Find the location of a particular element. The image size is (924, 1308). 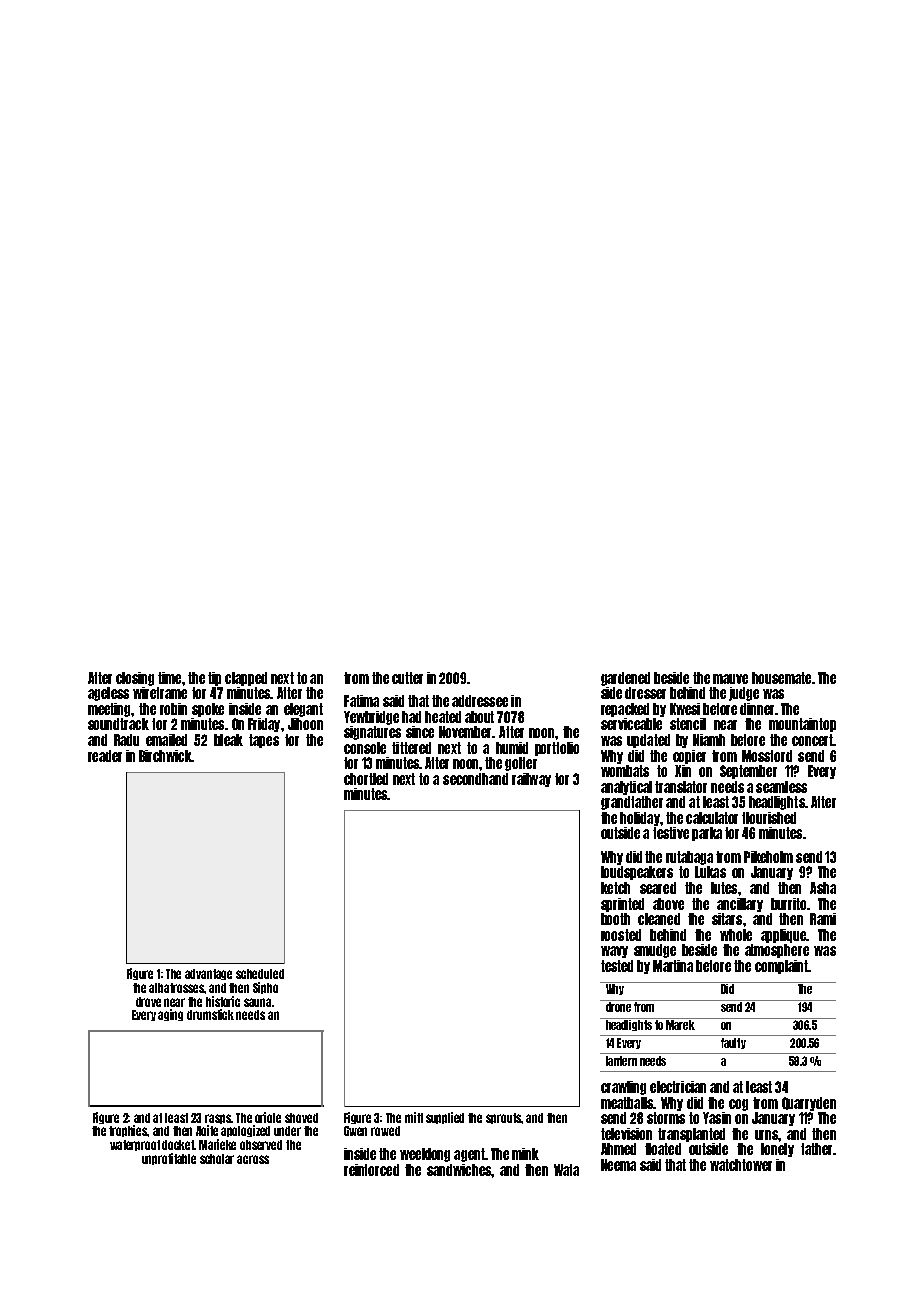

transplanted is located at coordinates (691, 1135).
